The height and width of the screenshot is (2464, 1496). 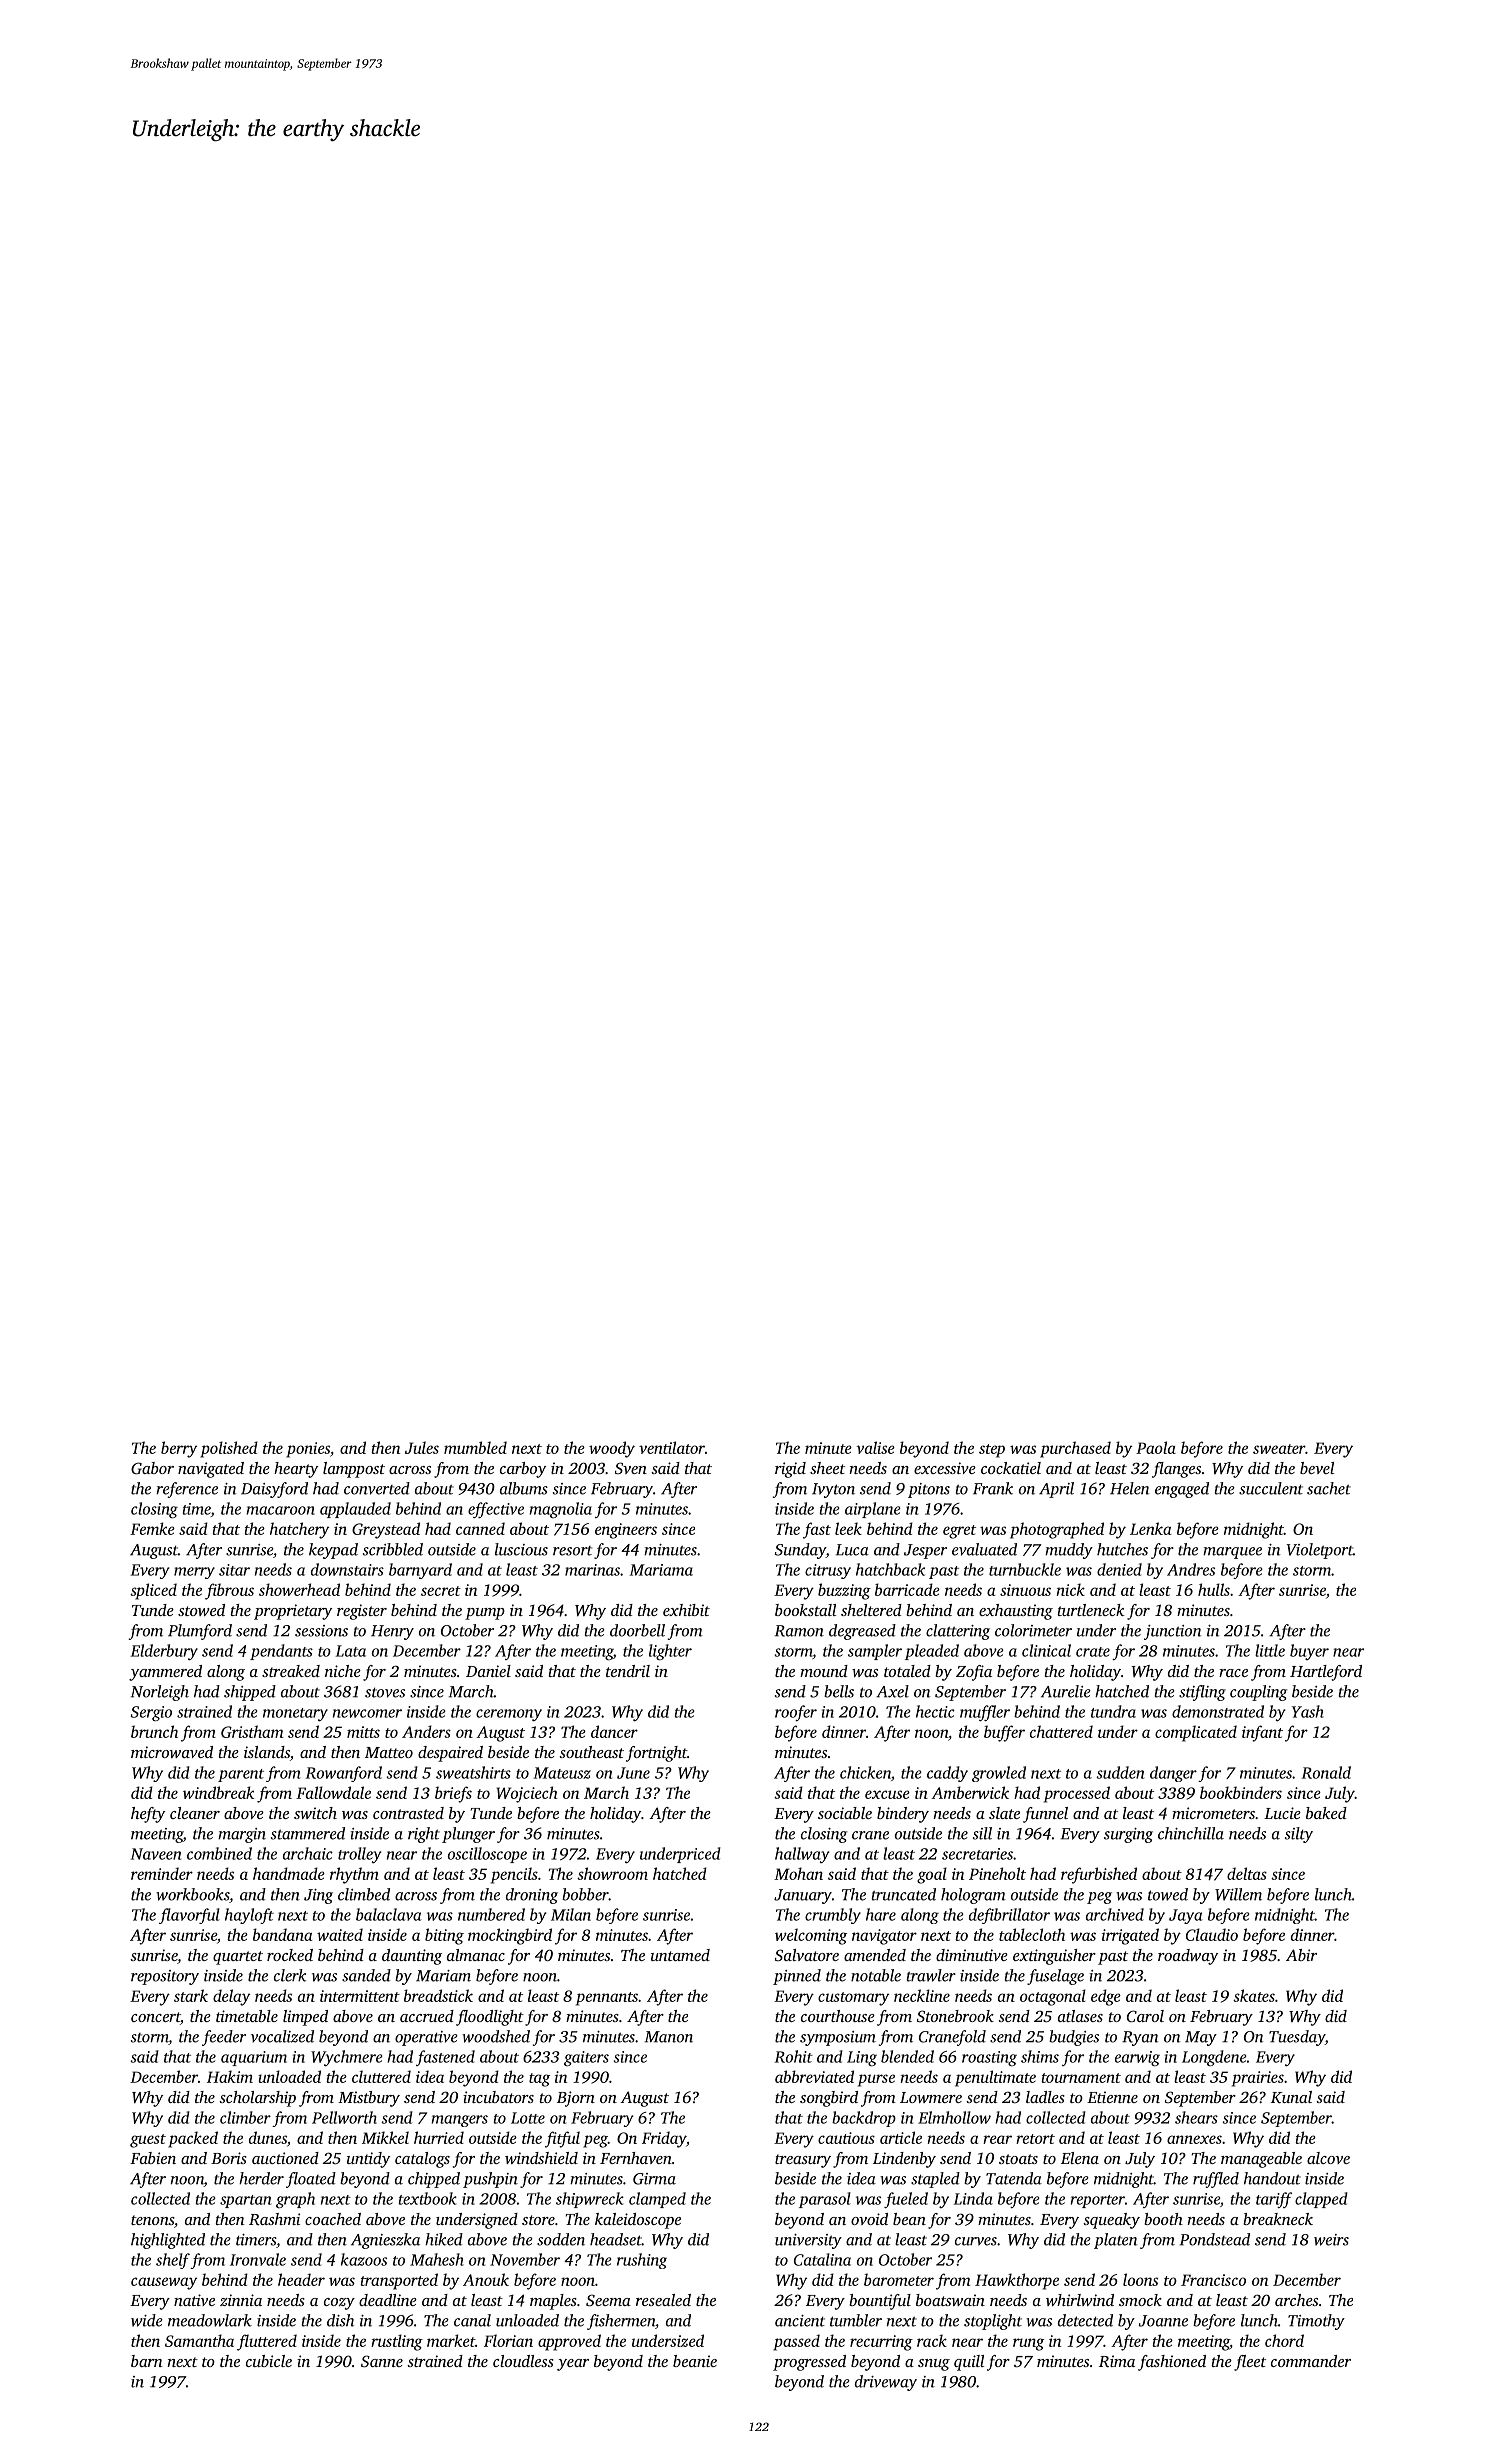 I want to click on chicken, so click(x=865, y=1772).
